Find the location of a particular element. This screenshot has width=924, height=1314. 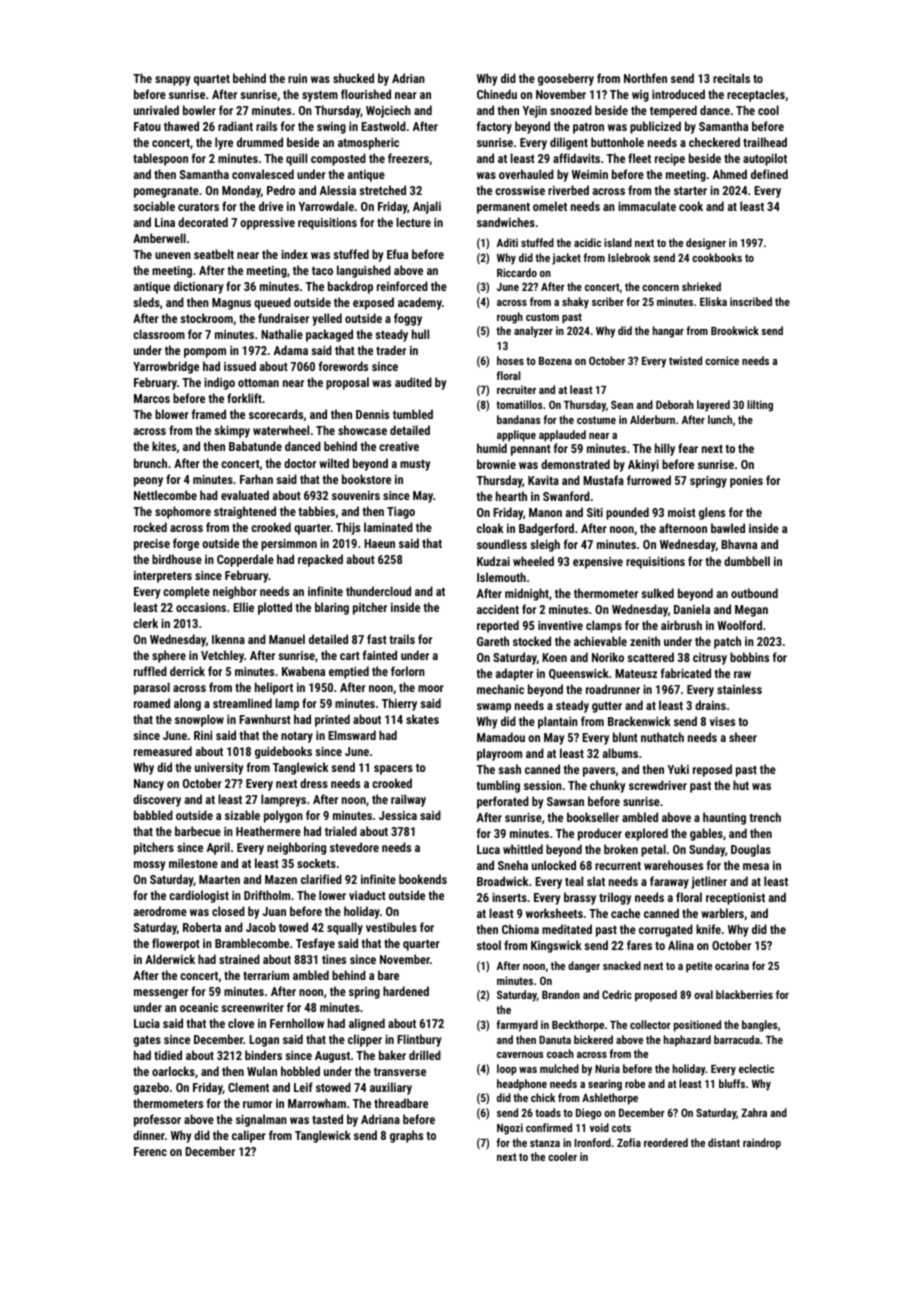

forge is located at coordinates (186, 544).
